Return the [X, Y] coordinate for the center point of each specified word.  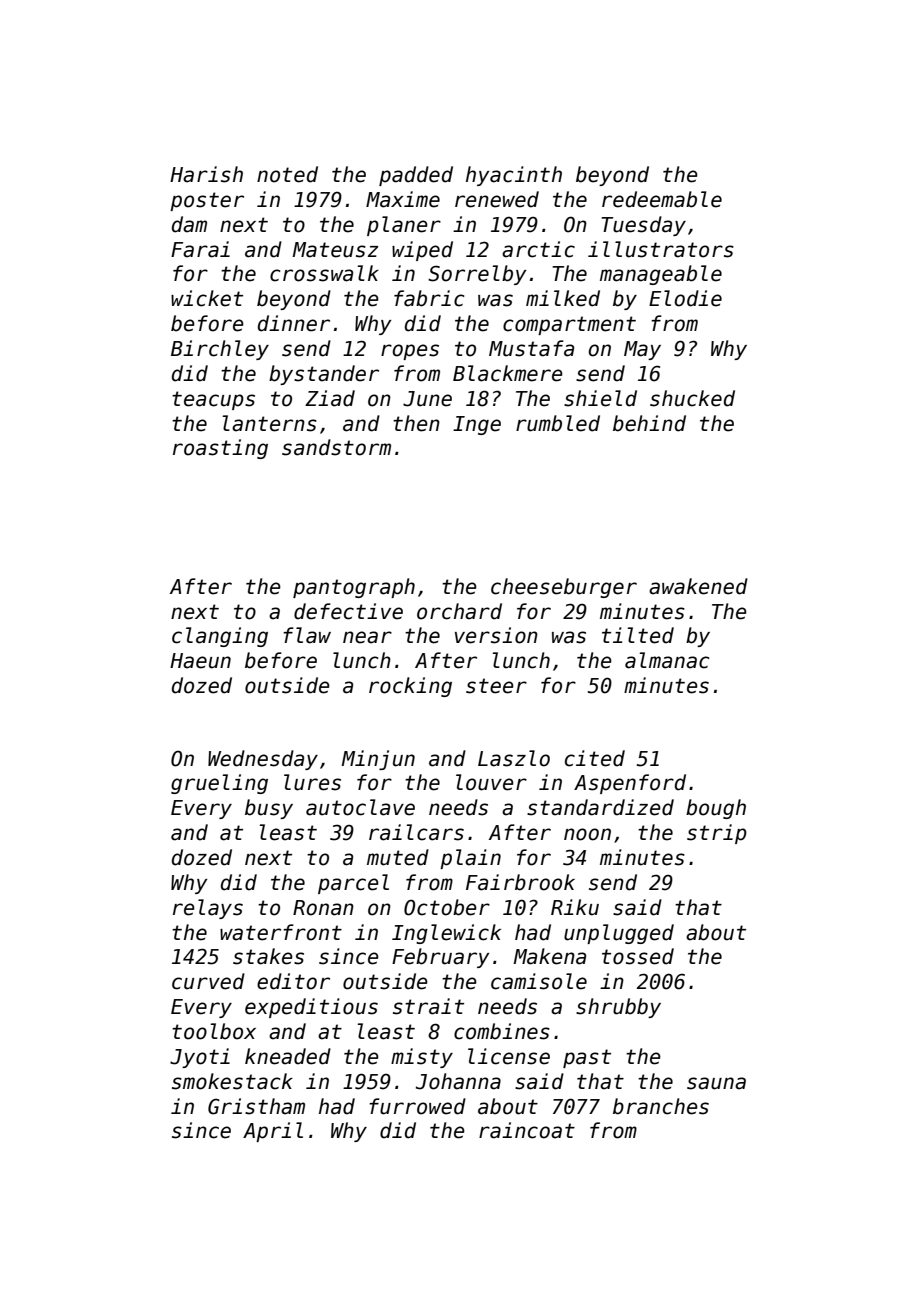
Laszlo [514, 758]
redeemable [662, 199]
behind [649, 423]
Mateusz [335, 250]
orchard [459, 611]
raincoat [527, 1130]
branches [661, 1106]
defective [348, 611]
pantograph [354, 588]
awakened [698, 586]
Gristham [256, 1106]
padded [416, 176]
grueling [219, 784]
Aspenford [630, 784]
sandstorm [336, 447]
